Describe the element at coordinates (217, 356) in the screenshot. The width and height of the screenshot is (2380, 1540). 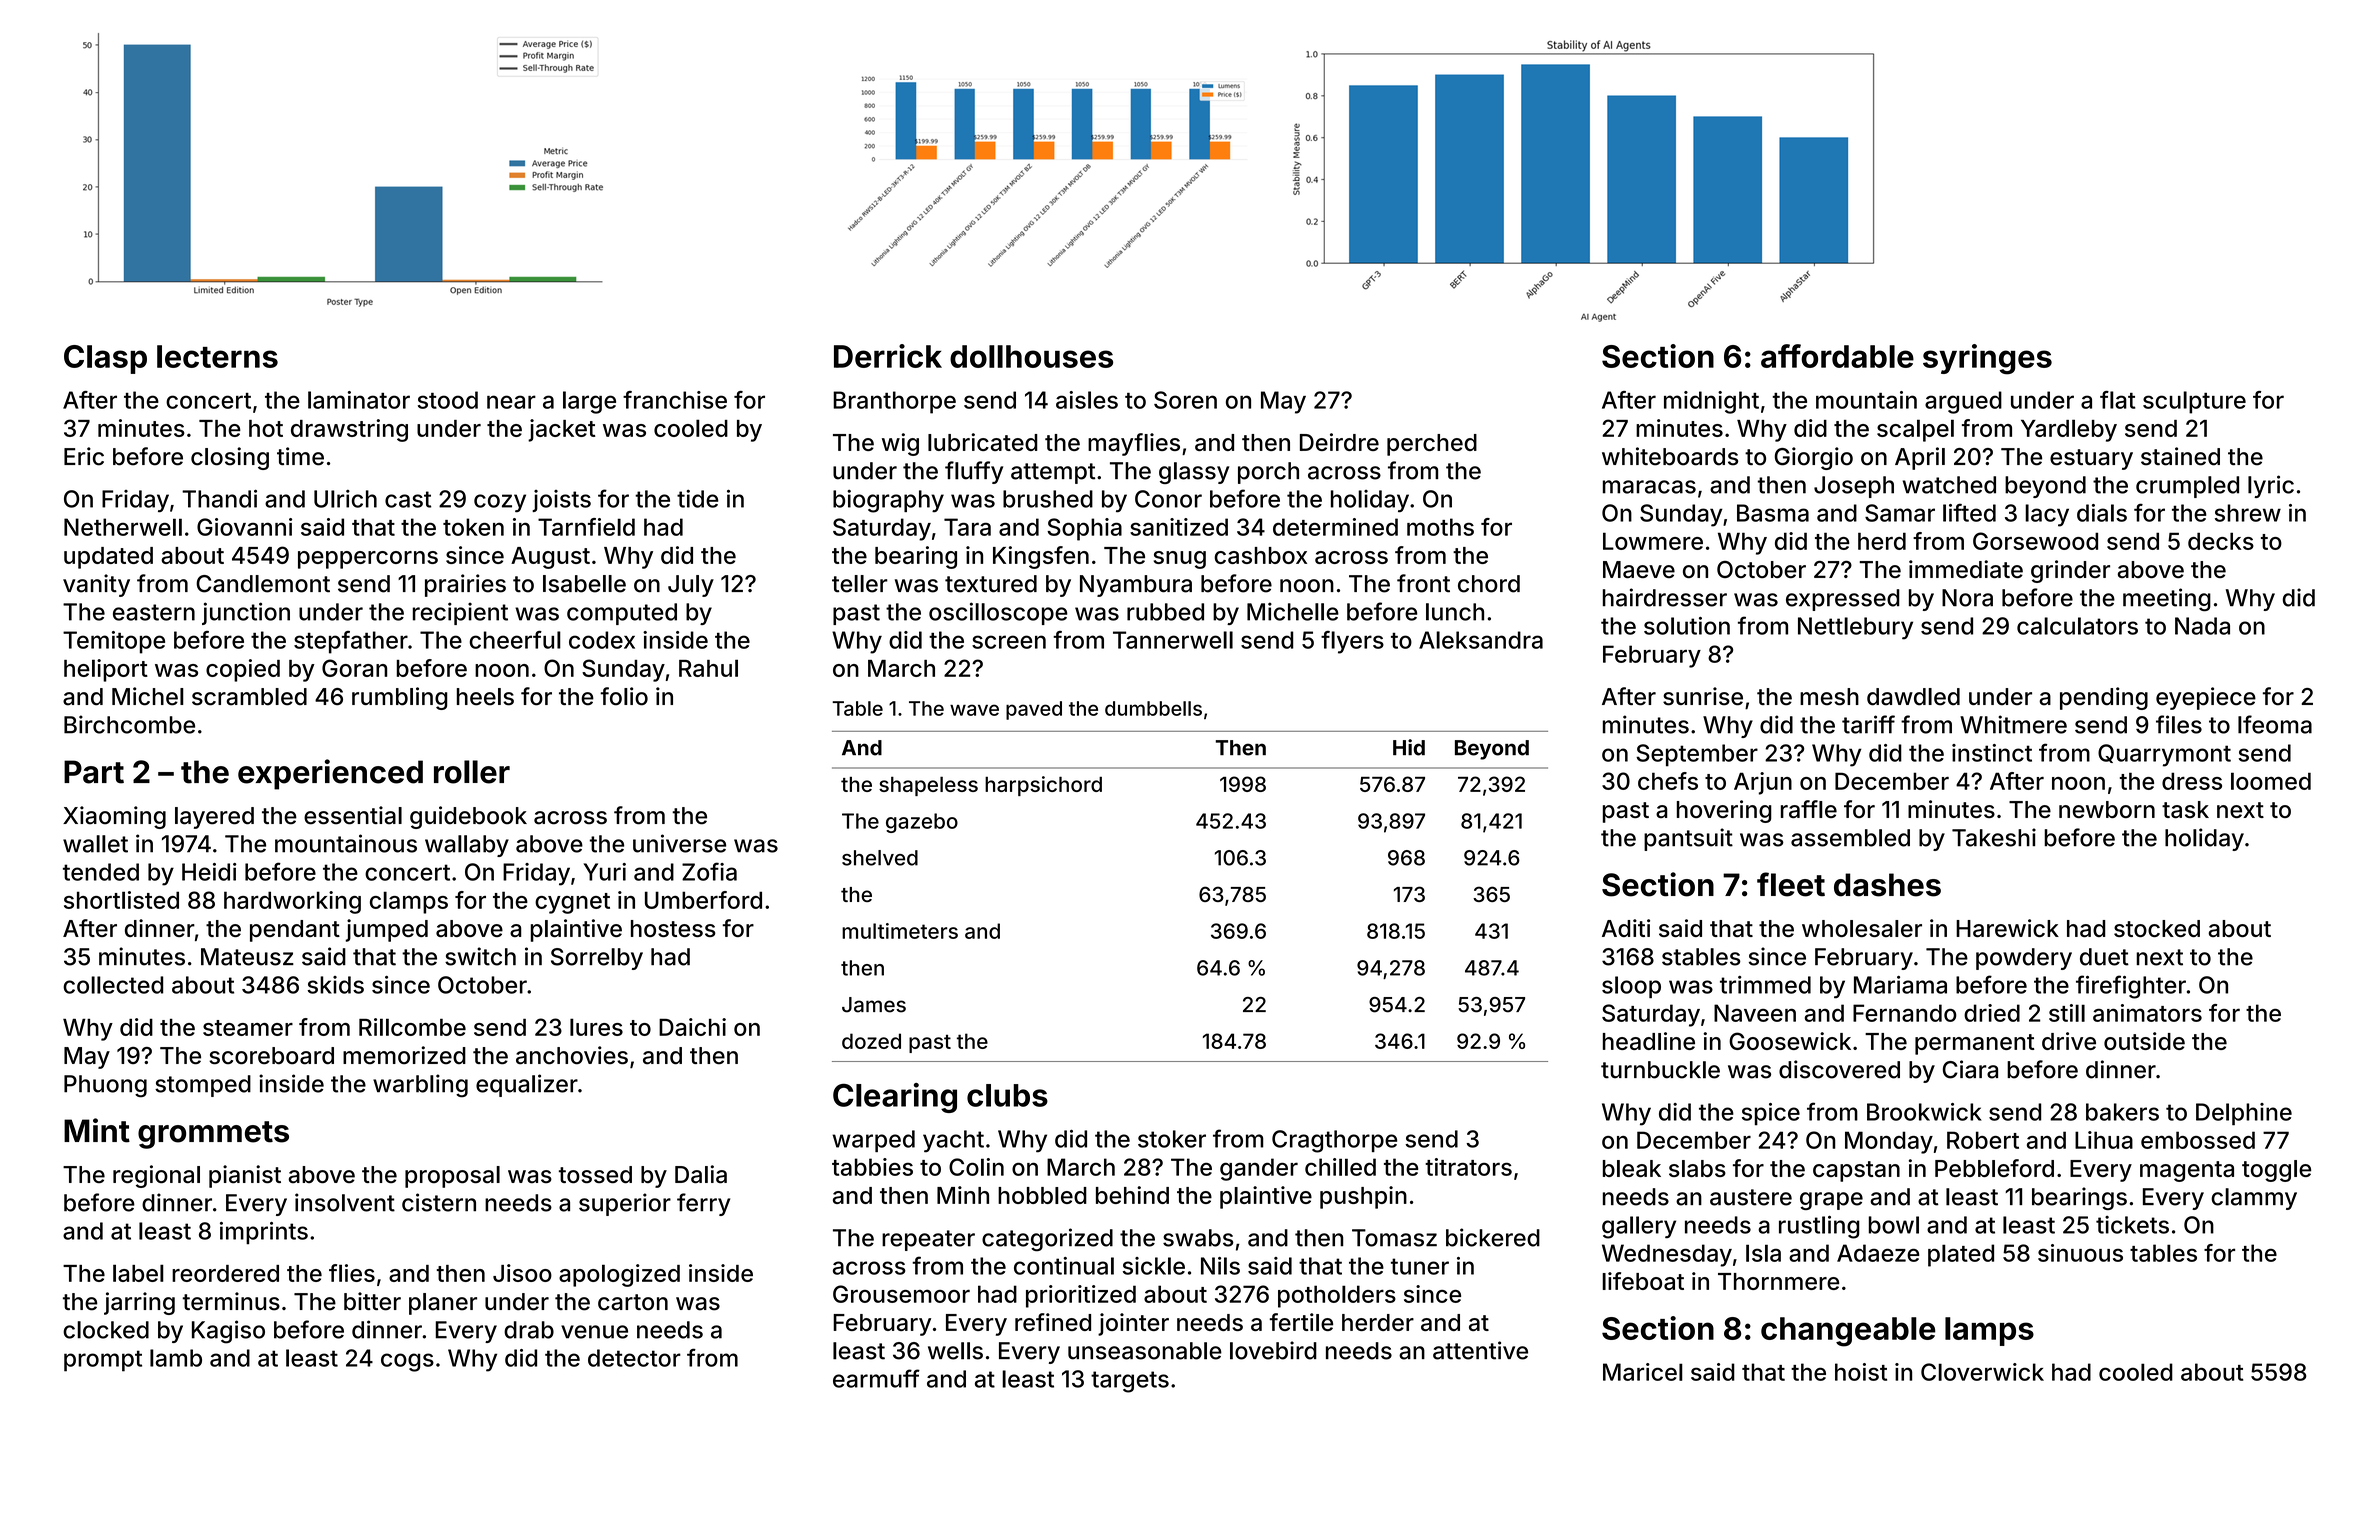
I see `lecterns` at that location.
